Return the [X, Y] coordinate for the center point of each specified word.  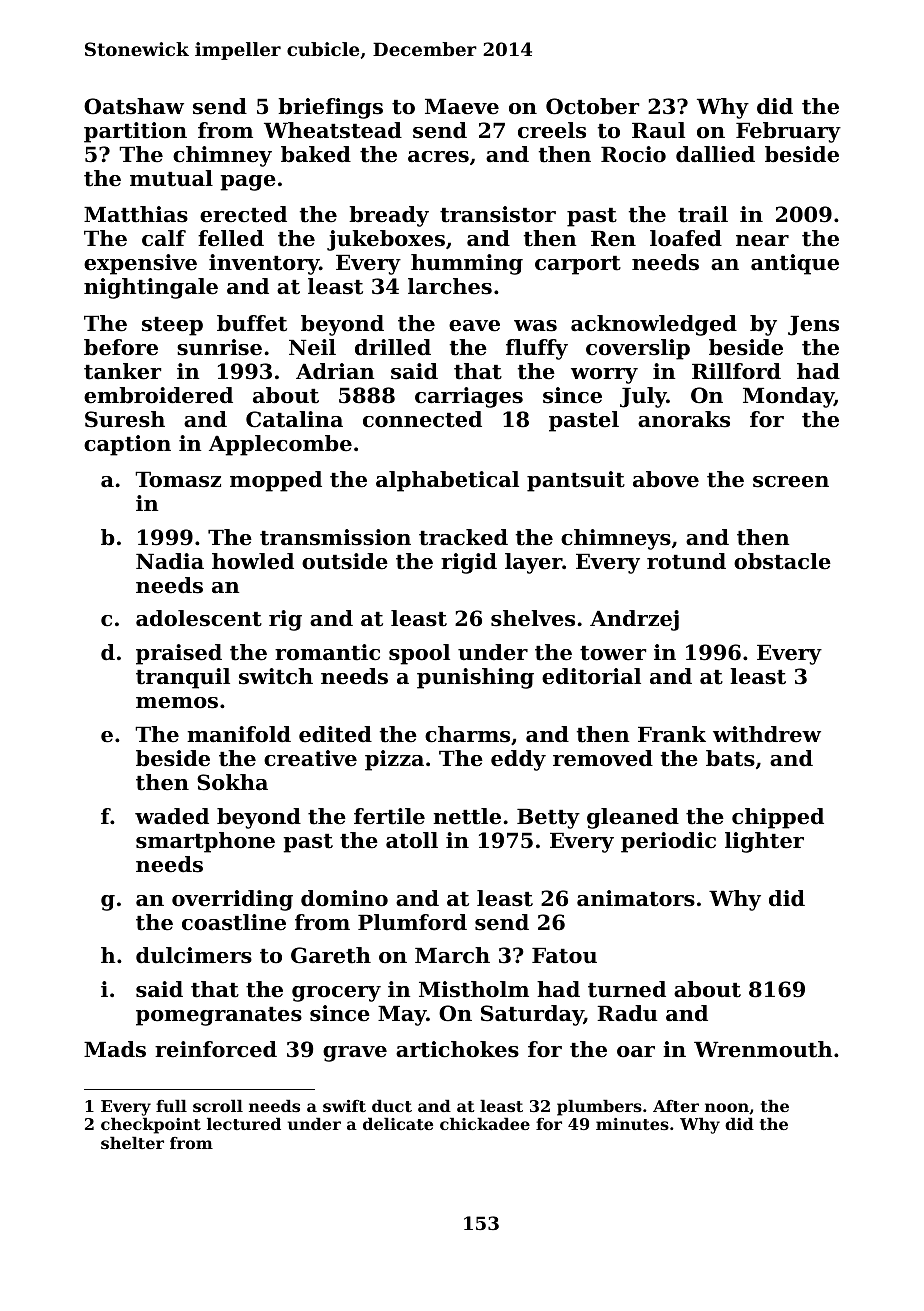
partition [135, 132]
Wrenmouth [763, 1049]
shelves [533, 618]
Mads [115, 1049]
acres [438, 157]
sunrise [219, 347]
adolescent [199, 618]
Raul [658, 130]
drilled [393, 347]
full [171, 1105]
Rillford [736, 371]
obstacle [782, 561]
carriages [469, 397]
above [666, 479]
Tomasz [178, 479]
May [402, 1015]
